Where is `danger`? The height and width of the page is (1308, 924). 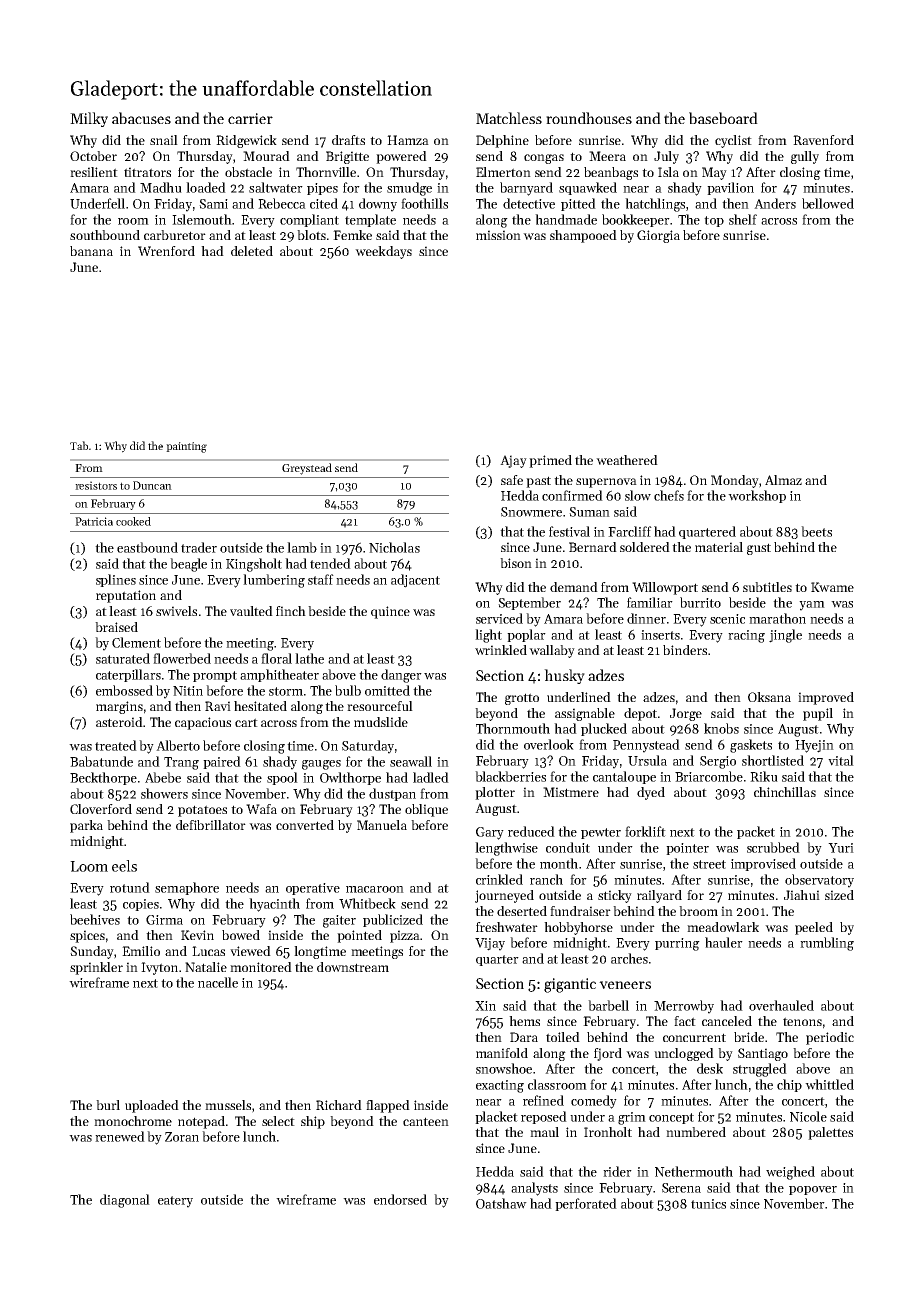
danger is located at coordinates (401, 676).
